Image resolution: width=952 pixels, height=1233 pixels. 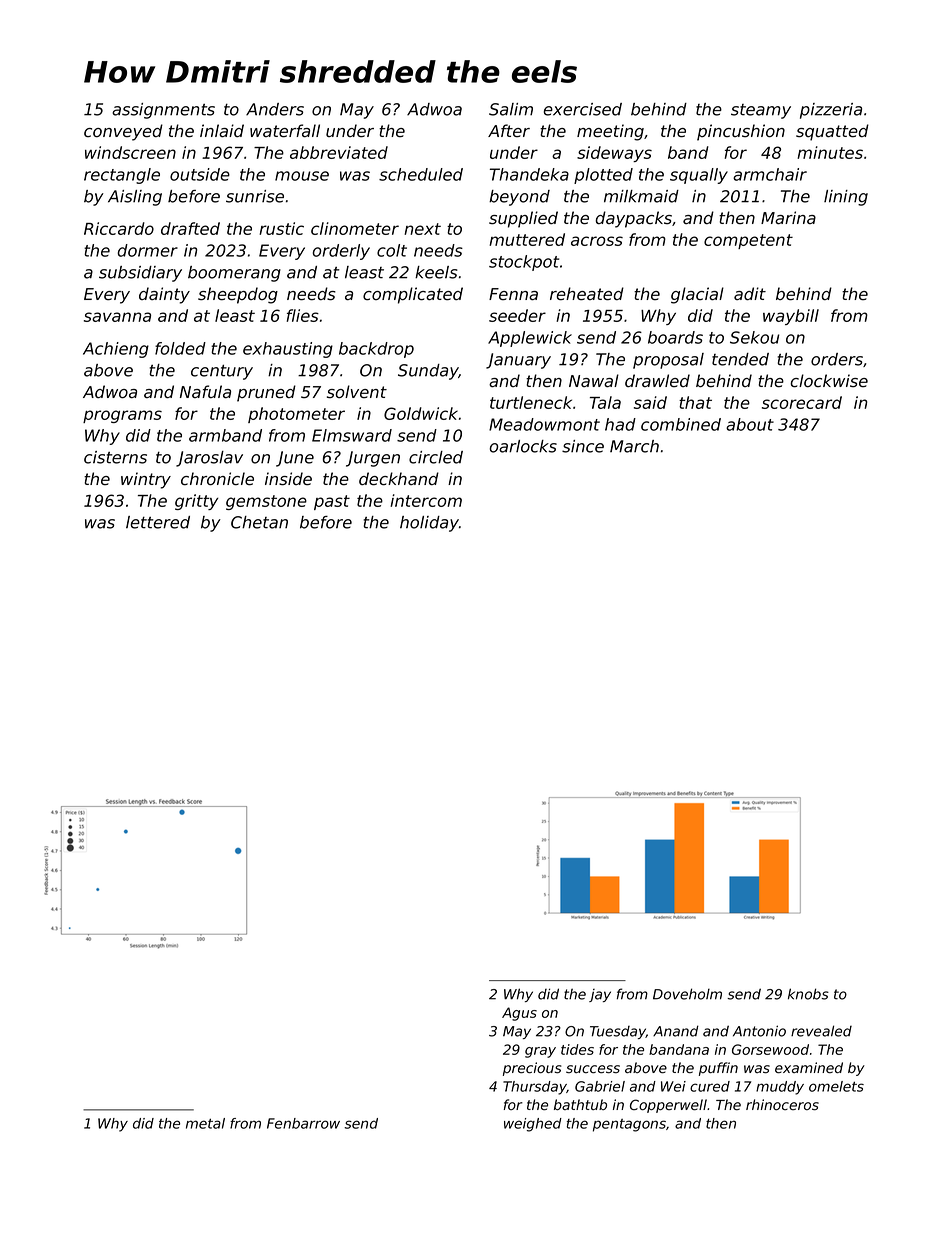 I want to click on pizzeria, so click(x=831, y=111).
